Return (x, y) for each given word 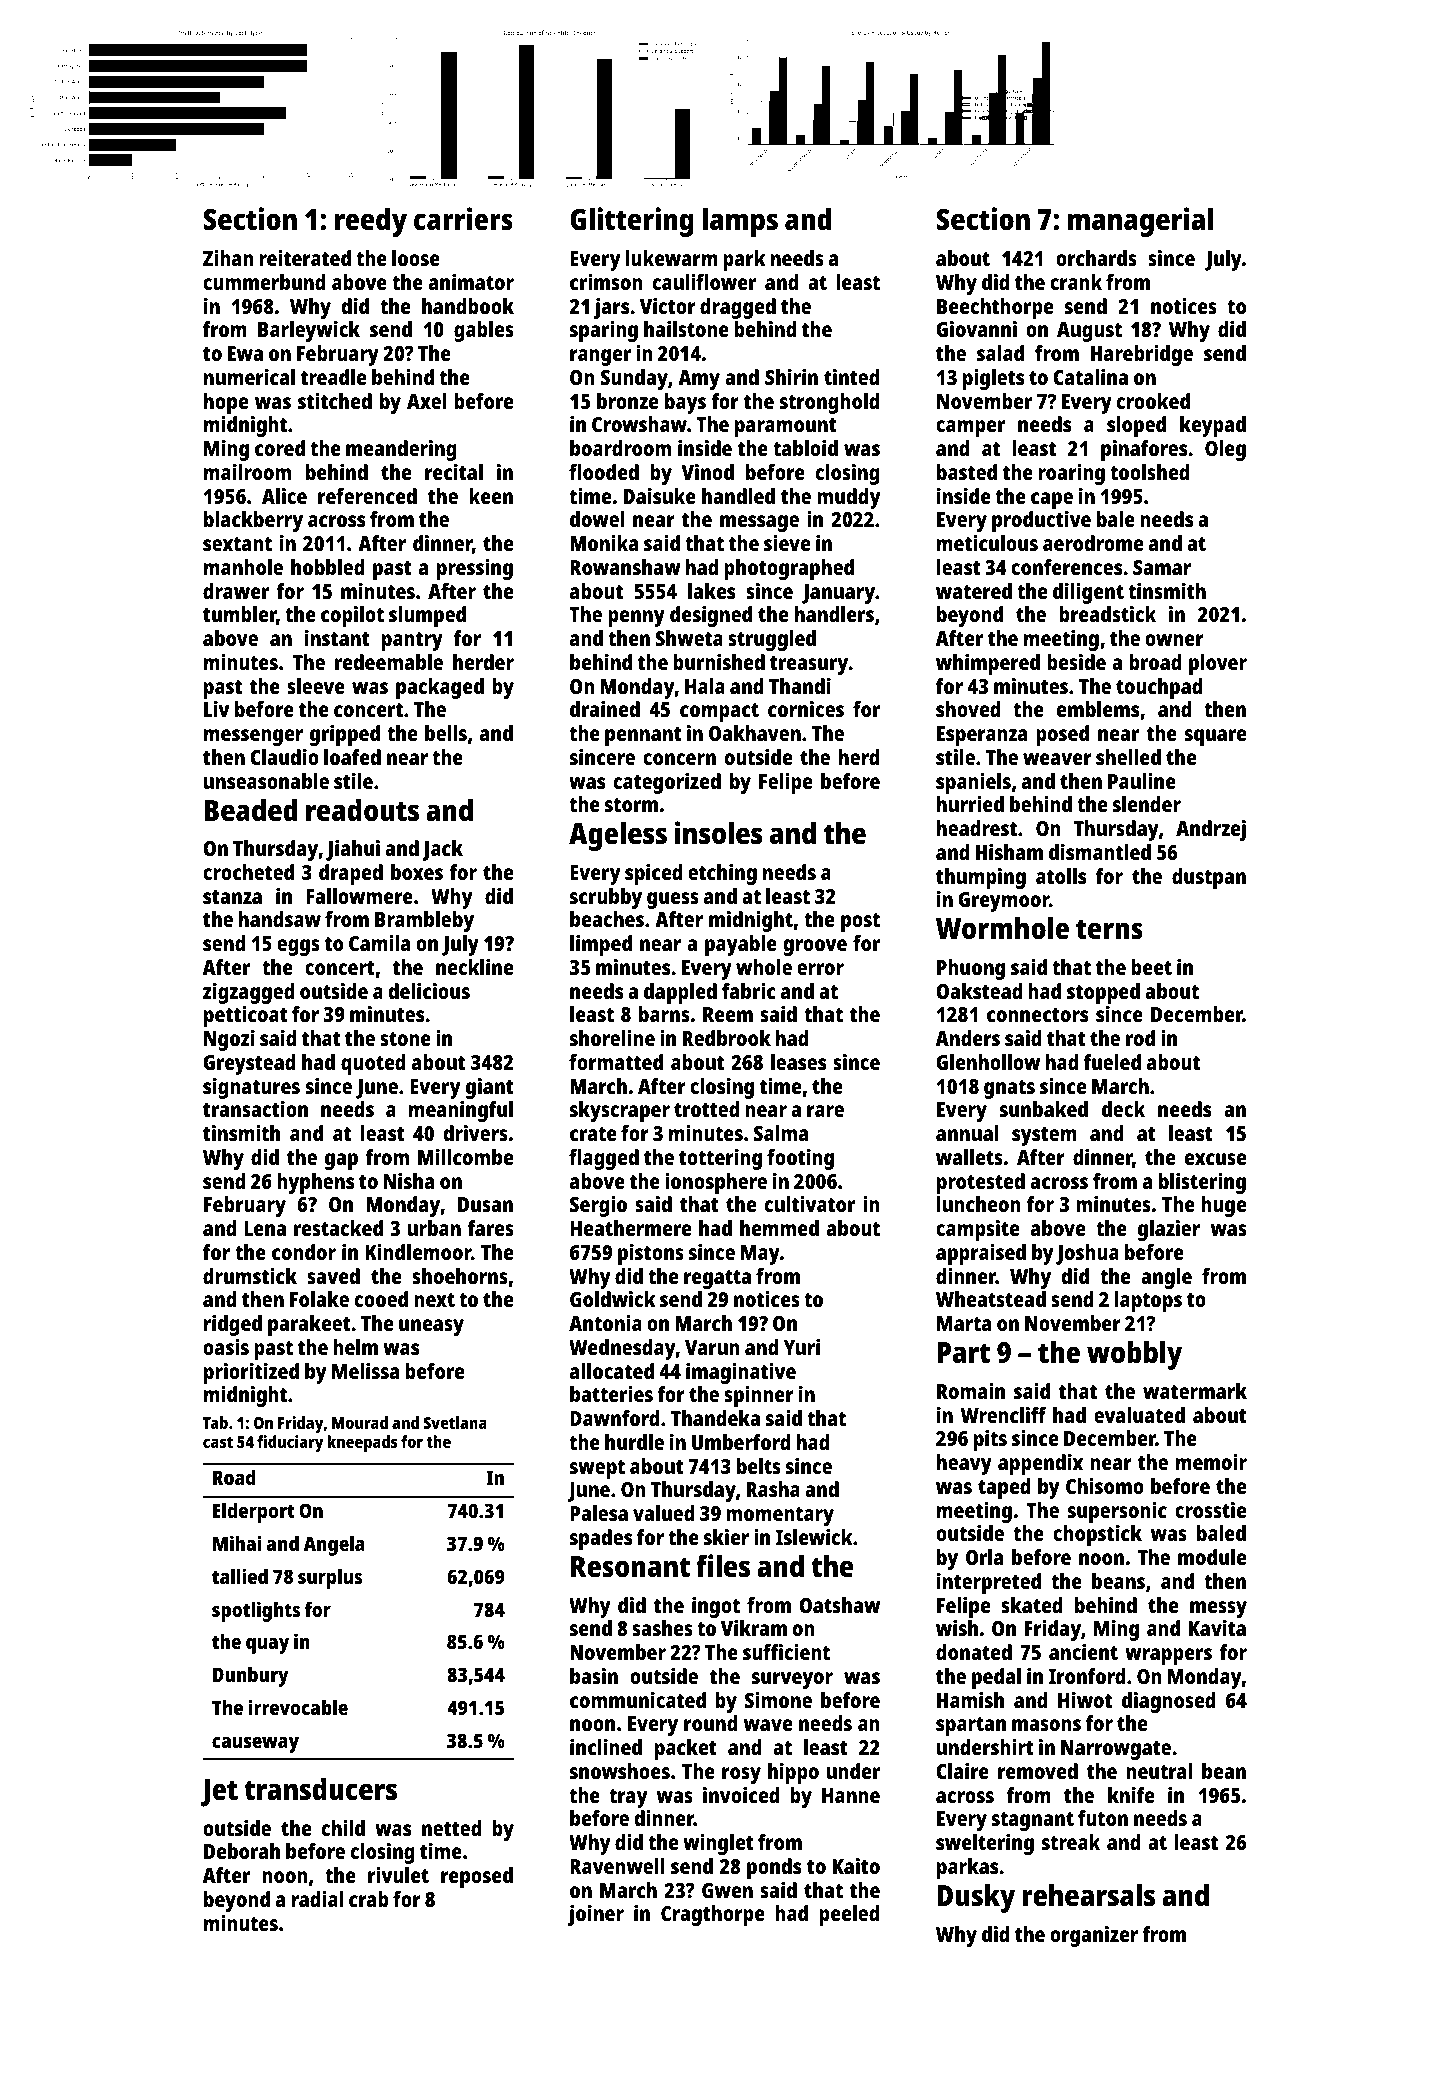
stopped (1103, 993)
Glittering (632, 222)
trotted (707, 1109)
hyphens (315, 1183)
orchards (1096, 258)
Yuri (801, 1347)
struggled (772, 640)
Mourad (360, 1422)
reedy (371, 222)
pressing (475, 569)
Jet (219, 1793)
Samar (1162, 567)
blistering (1202, 1183)
